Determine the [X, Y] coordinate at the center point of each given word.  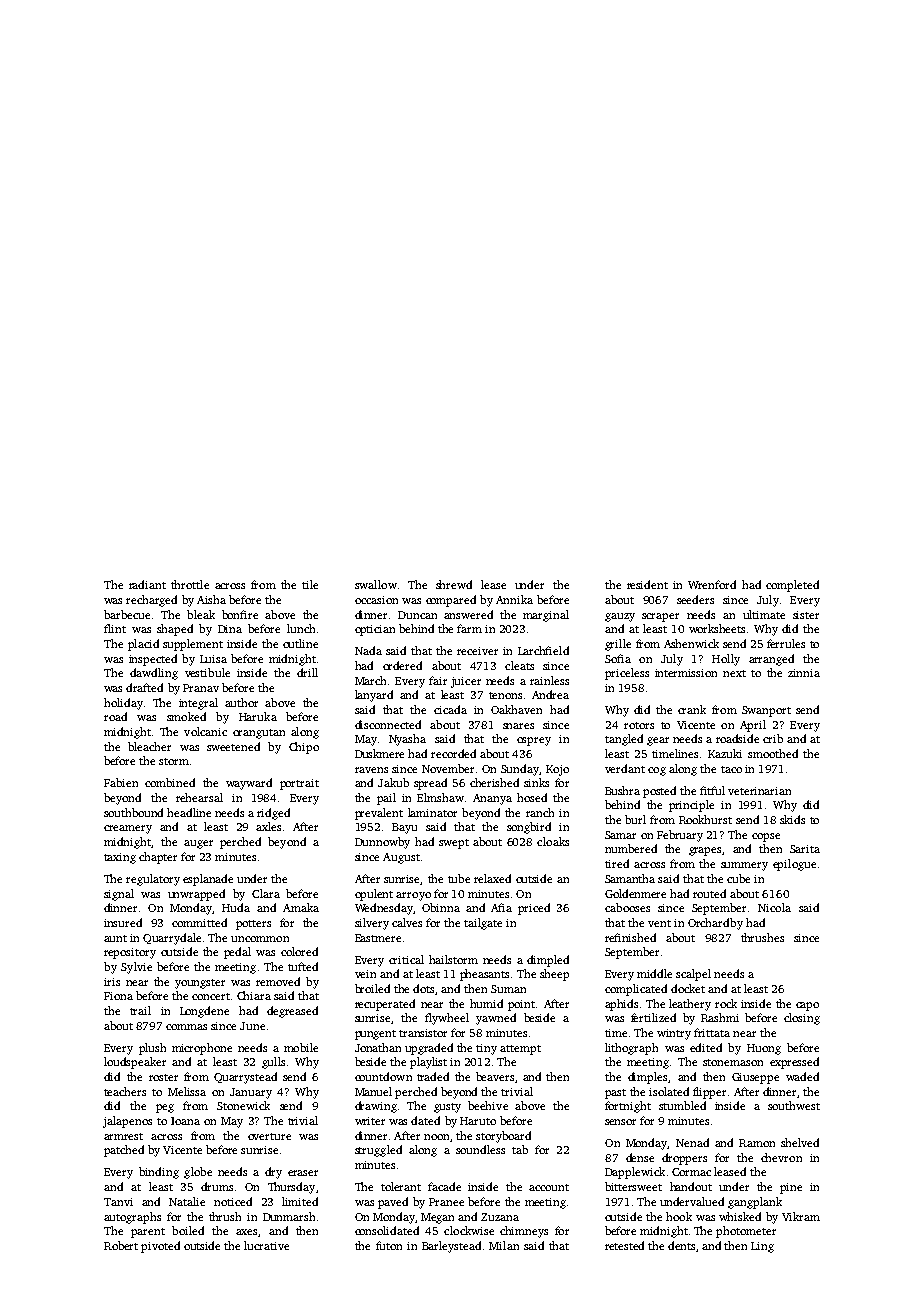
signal [119, 895]
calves [407, 922]
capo [807, 1006]
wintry [674, 1034]
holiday [123, 704]
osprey [534, 741]
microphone [202, 1049]
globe [198, 1173]
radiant [147, 584]
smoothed [773, 753]
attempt [520, 1050]
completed [792, 586]
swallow [376, 584]
